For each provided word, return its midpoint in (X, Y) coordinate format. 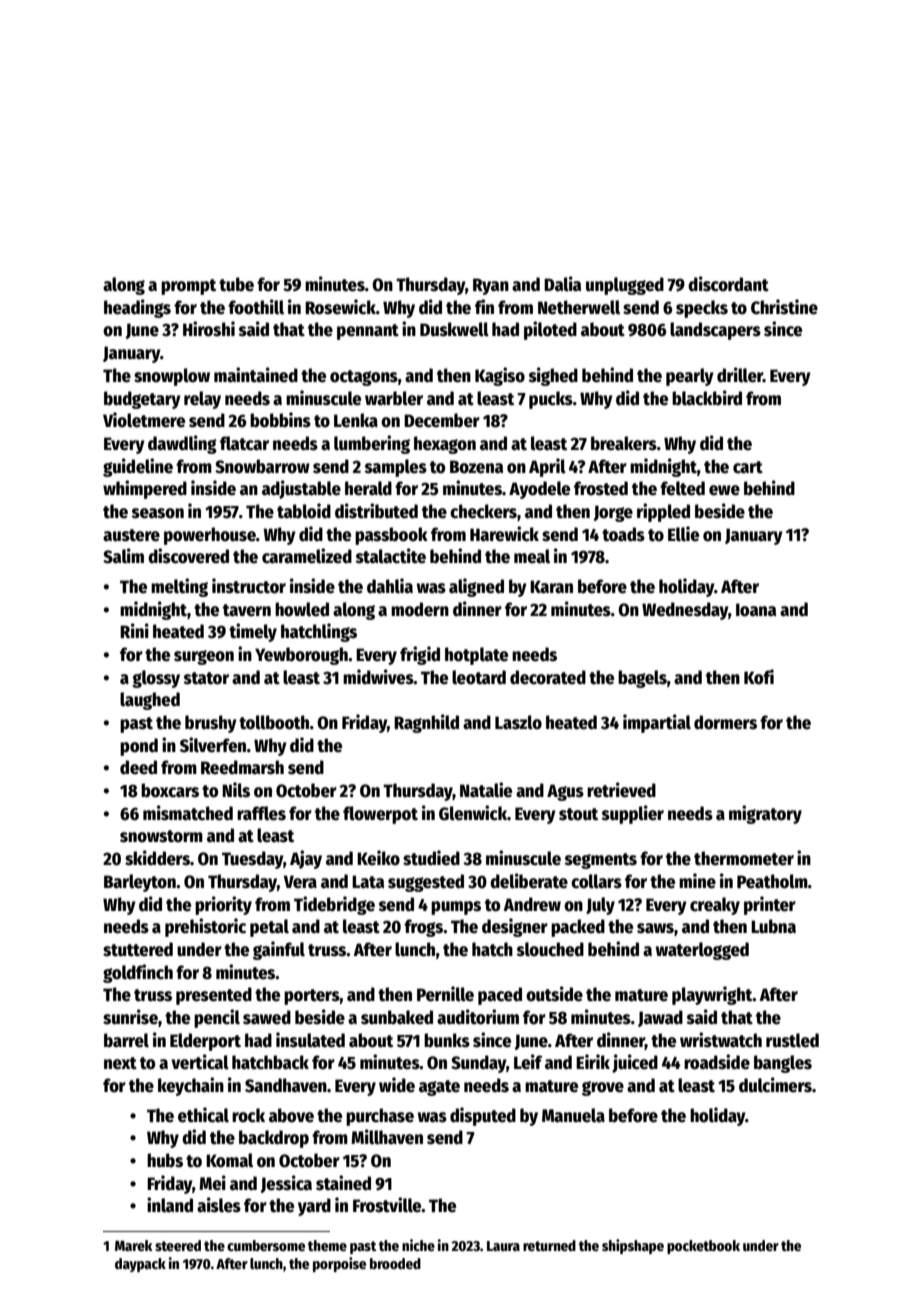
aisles (219, 1205)
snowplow (172, 377)
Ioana (756, 610)
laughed (150, 701)
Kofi (759, 677)
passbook (391, 536)
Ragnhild (426, 723)
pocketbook (703, 1247)
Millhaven (387, 1137)
